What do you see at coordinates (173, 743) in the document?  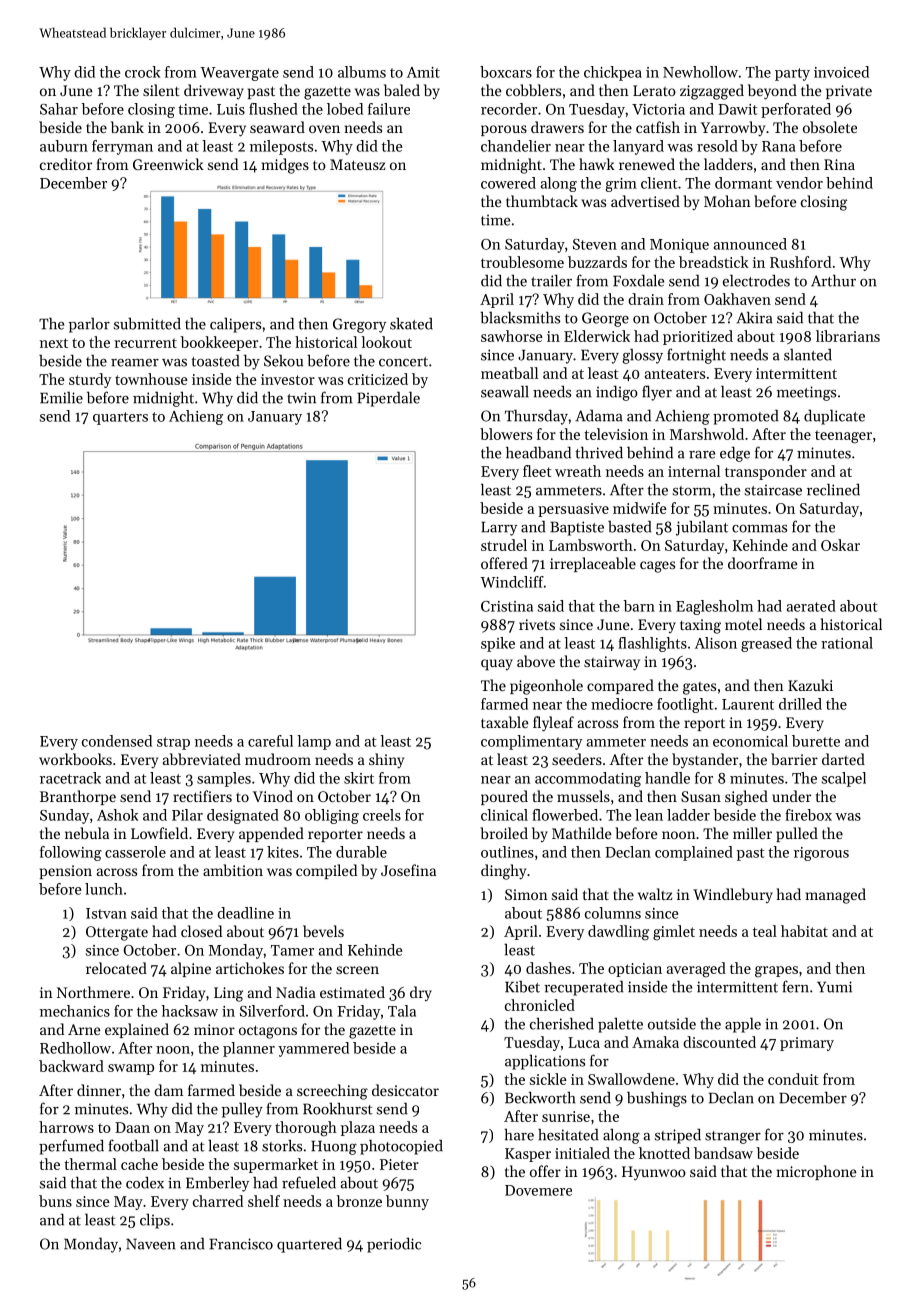 I see `strap` at bounding box center [173, 743].
